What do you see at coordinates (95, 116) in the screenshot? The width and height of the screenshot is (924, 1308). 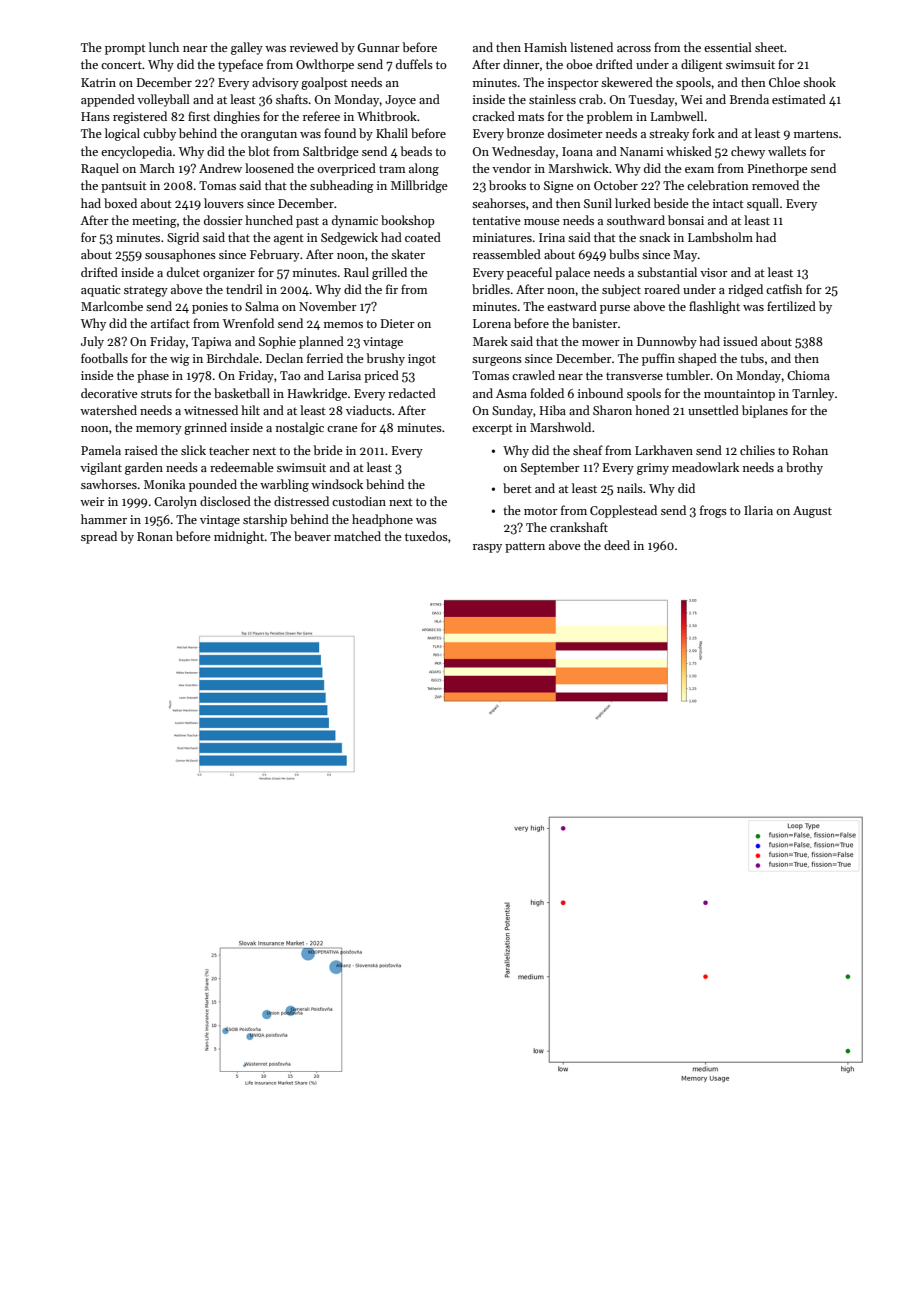 I see `Hans` at bounding box center [95, 116].
